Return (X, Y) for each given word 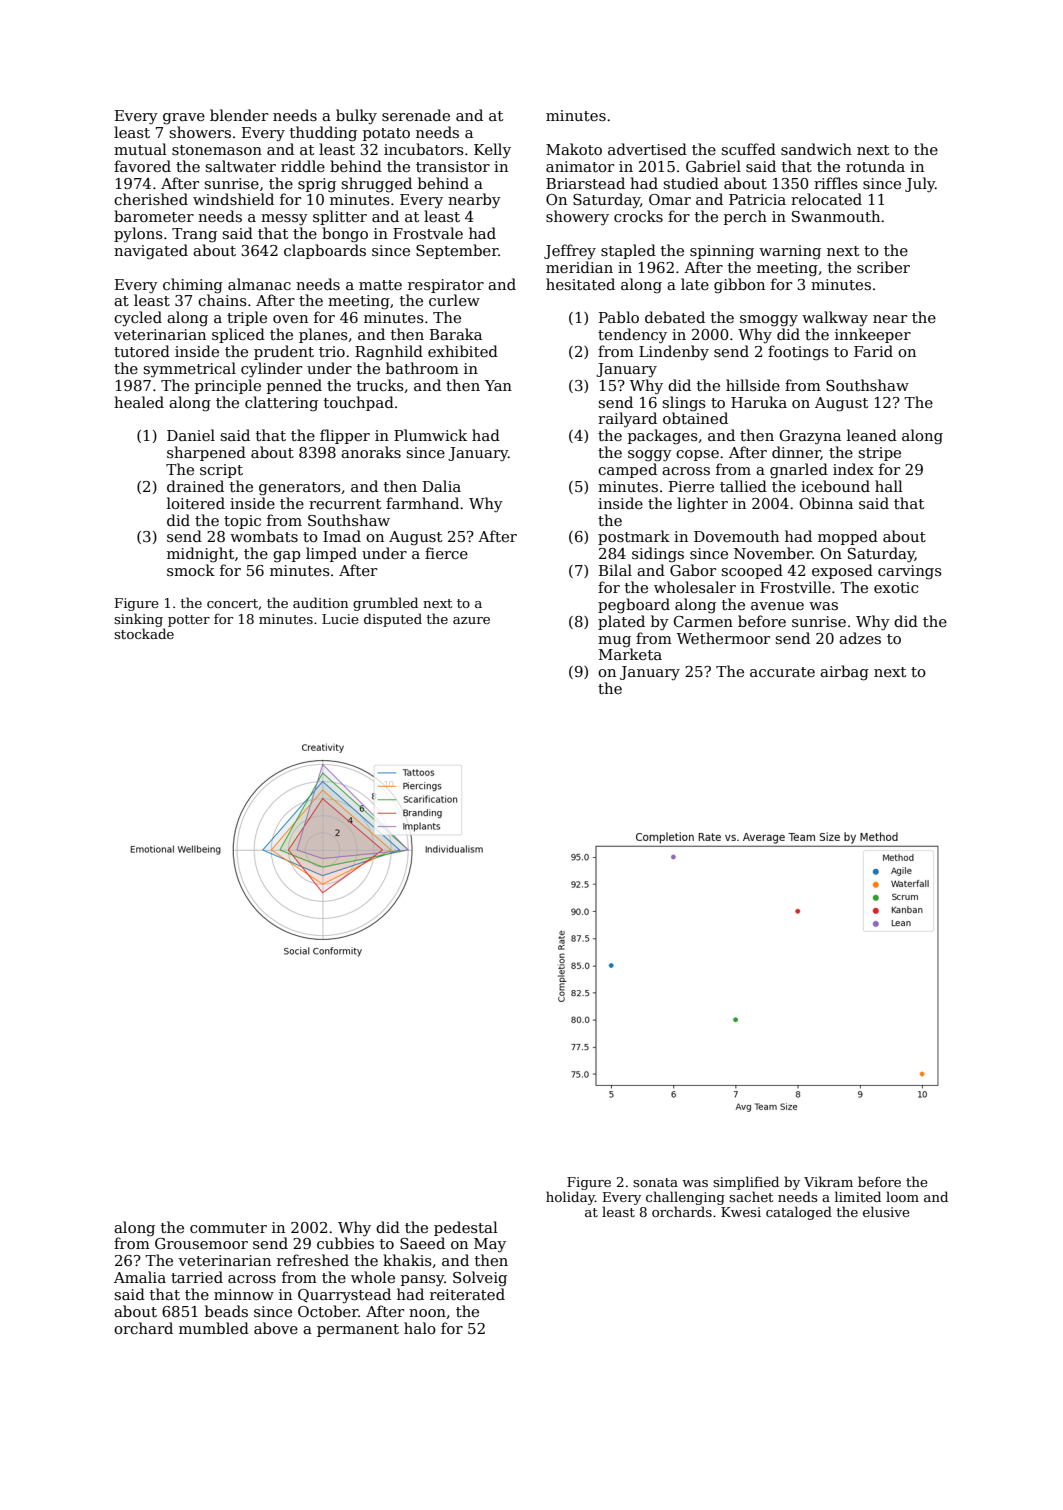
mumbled (214, 1328)
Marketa (630, 654)
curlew (454, 300)
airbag (844, 673)
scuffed (748, 149)
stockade (144, 633)
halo (420, 1328)
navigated (151, 252)
